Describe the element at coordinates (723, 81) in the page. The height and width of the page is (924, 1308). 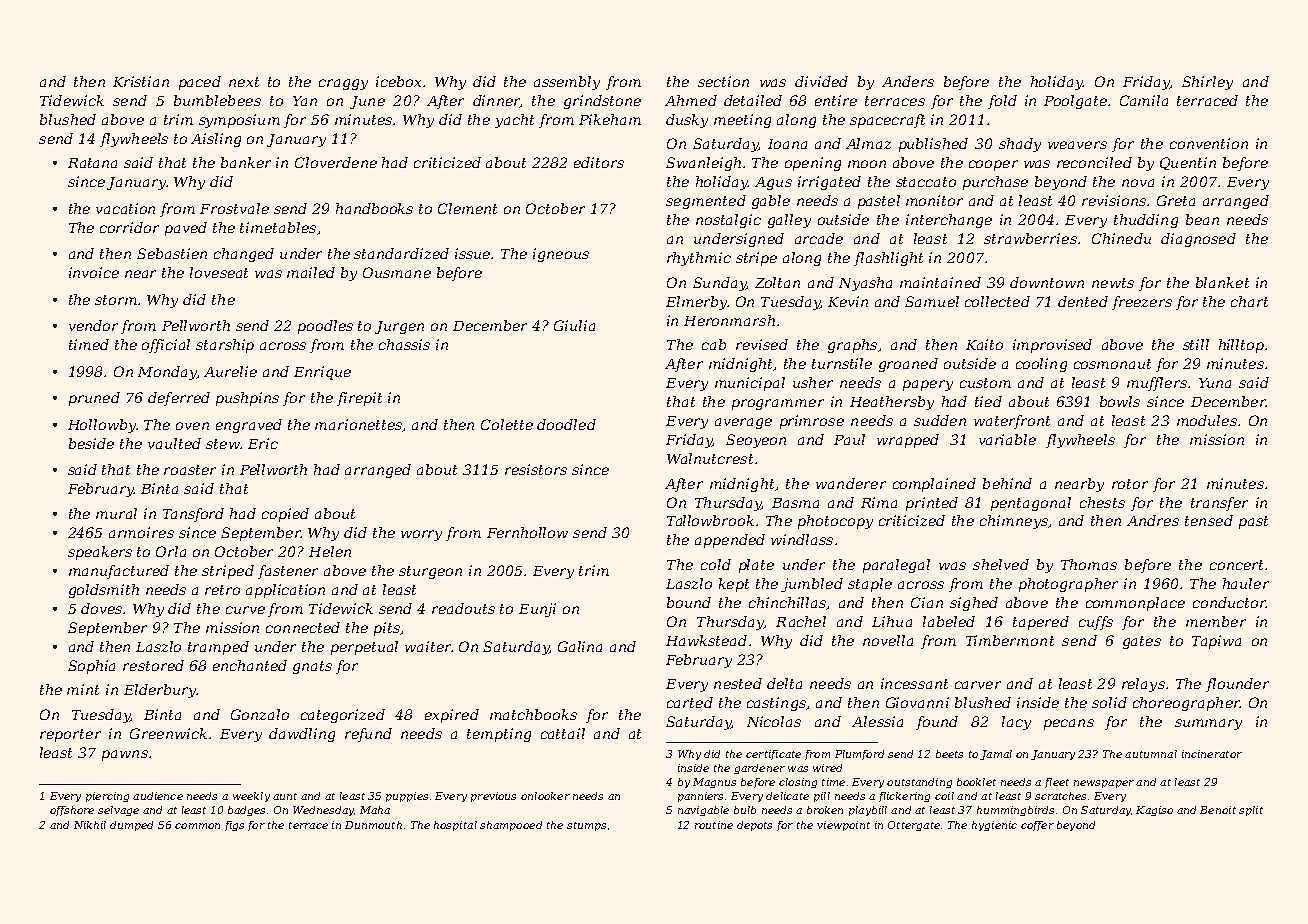
I see `section` at that location.
